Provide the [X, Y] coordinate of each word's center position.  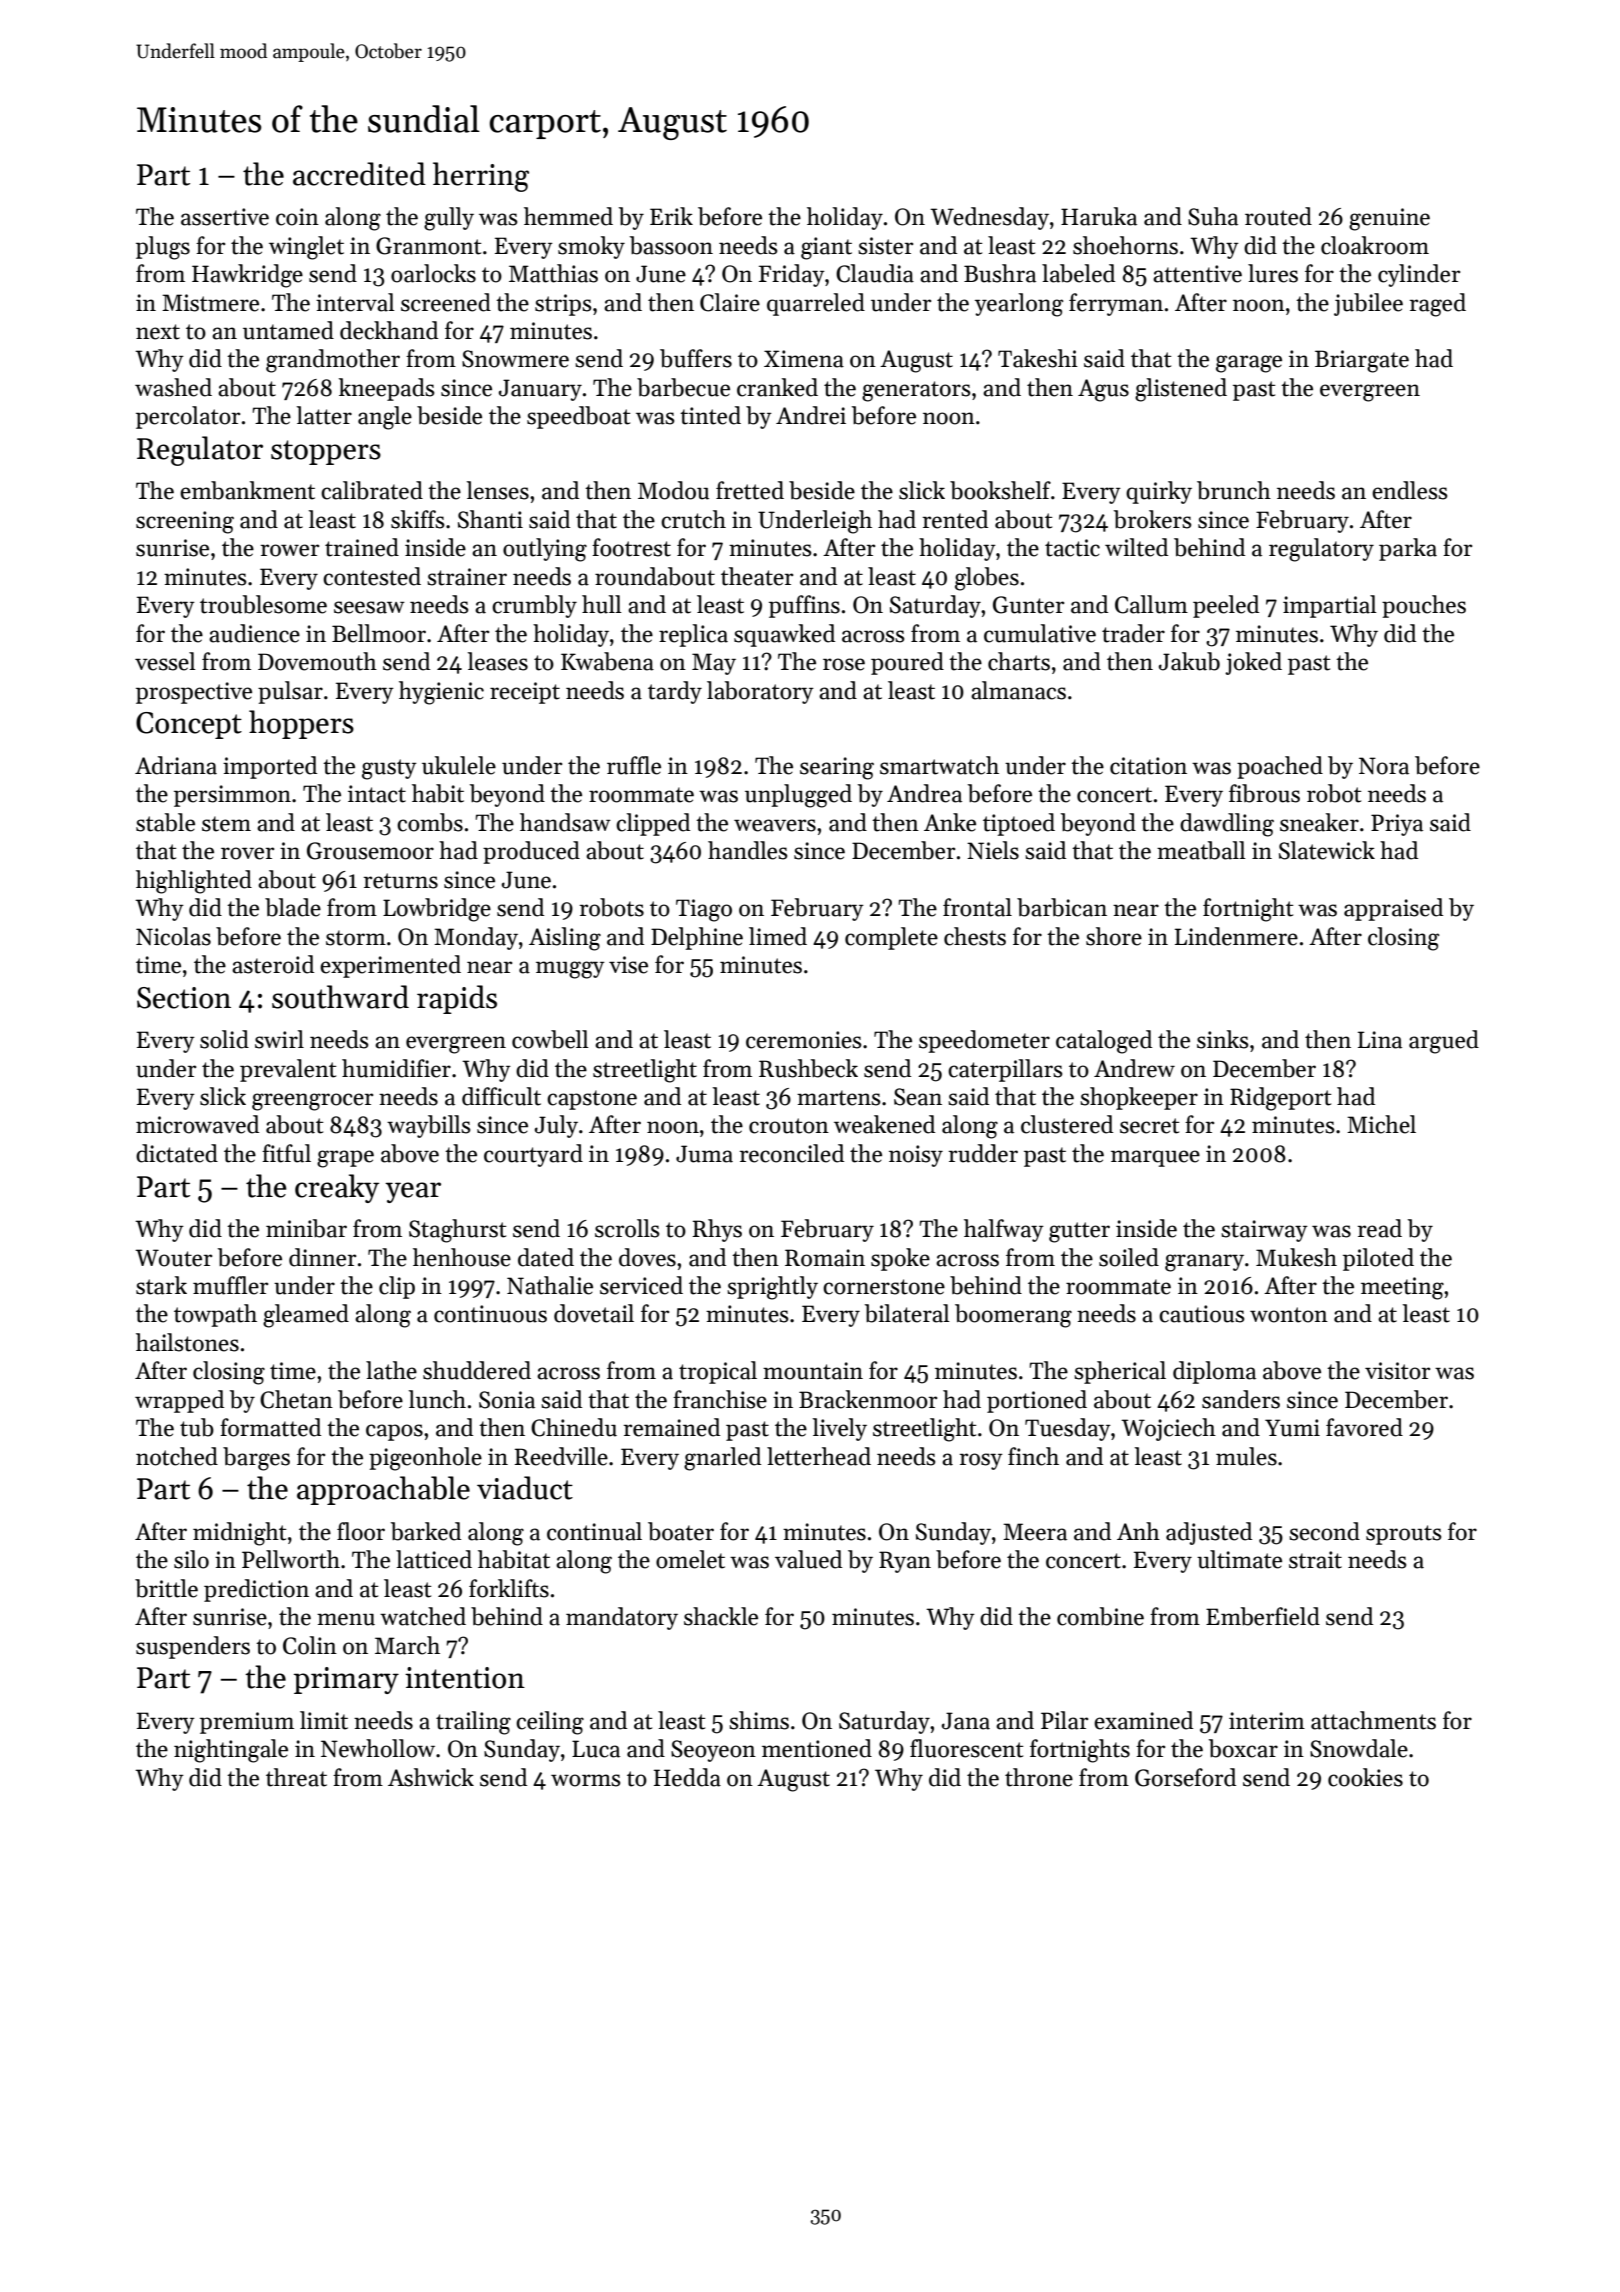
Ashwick [431, 1777]
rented [955, 519]
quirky [1159, 492]
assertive [225, 217]
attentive [1197, 274]
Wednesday [989, 218]
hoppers [301, 724]
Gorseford [1185, 1777]
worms [585, 1780]
